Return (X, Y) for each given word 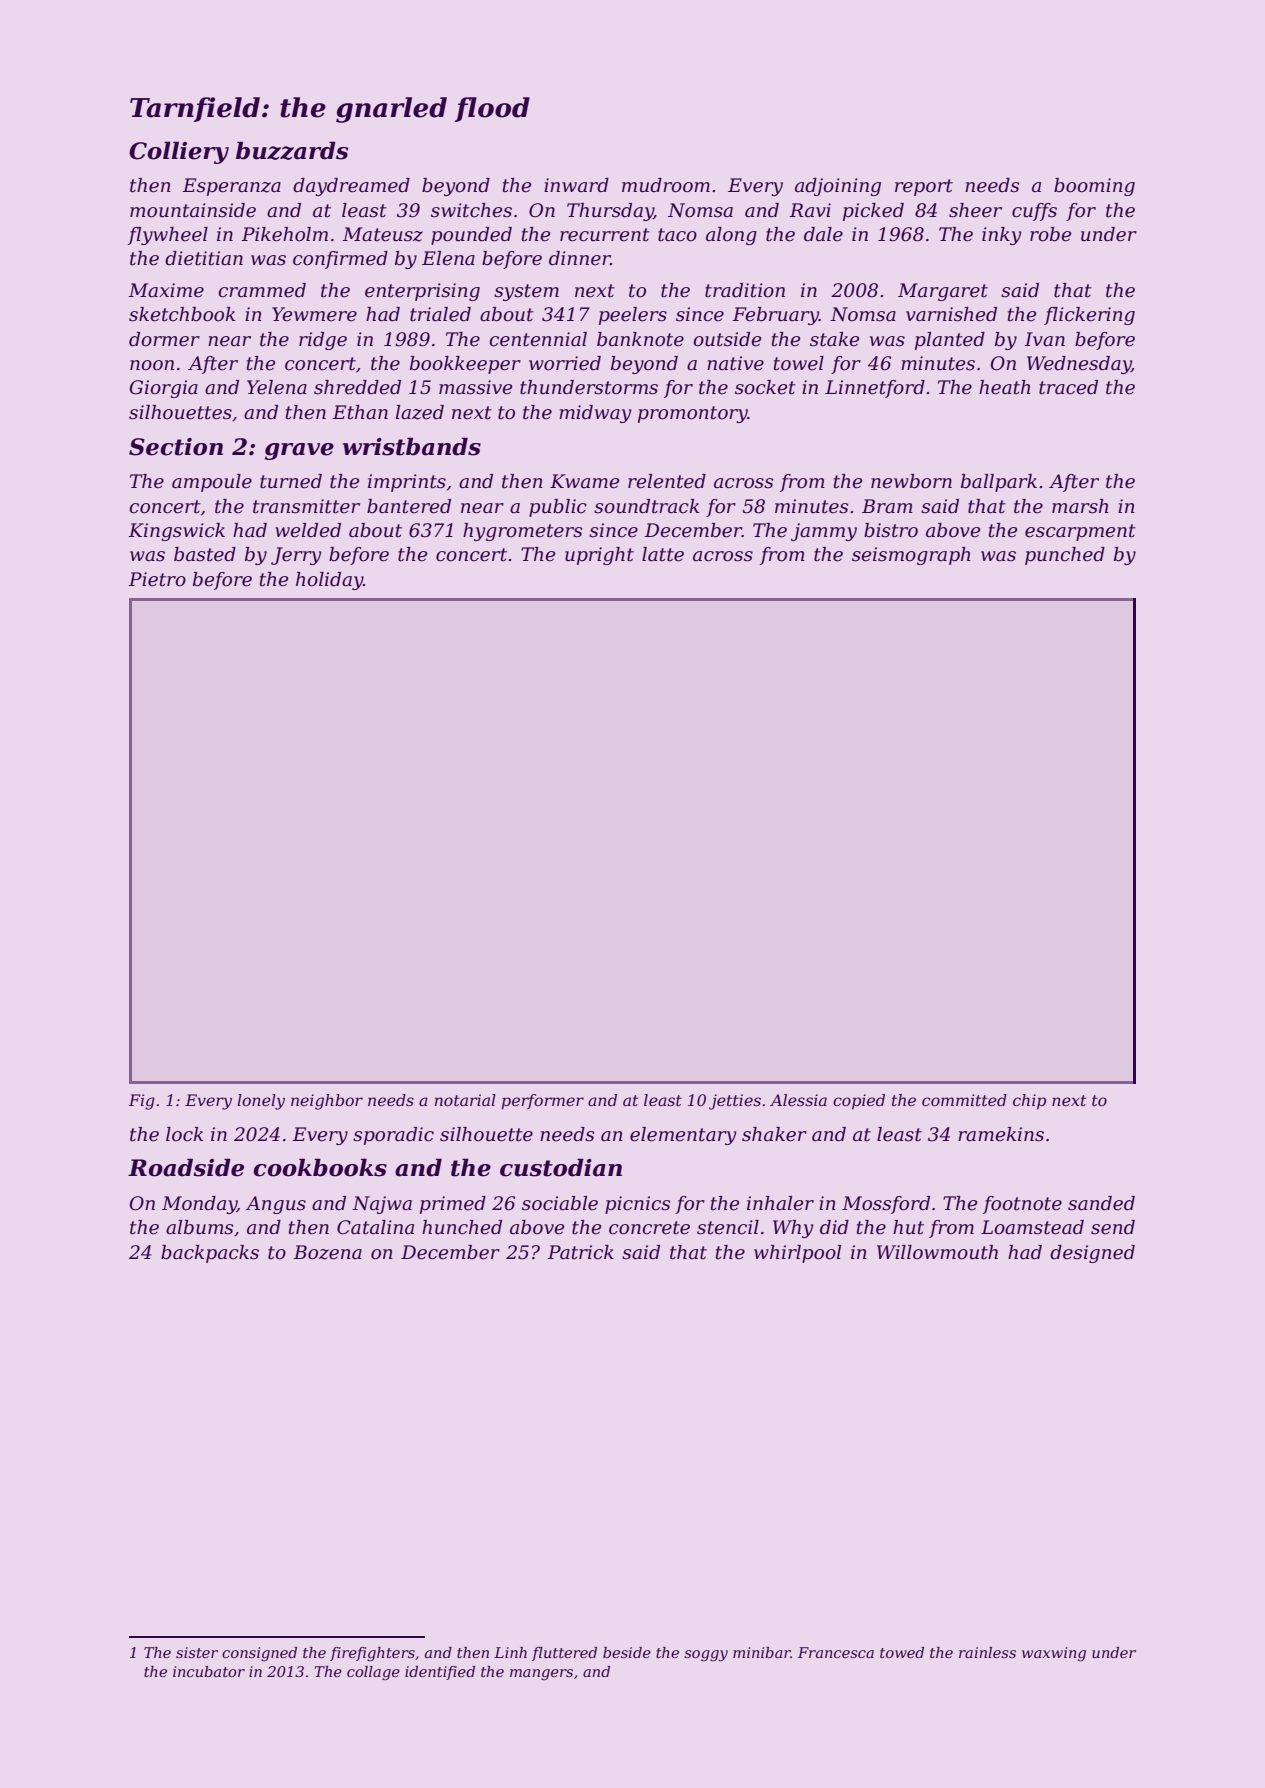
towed (902, 1652)
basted (205, 554)
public (558, 508)
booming (1094, 187)
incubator (209, 1671)
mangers (541, 1675)
